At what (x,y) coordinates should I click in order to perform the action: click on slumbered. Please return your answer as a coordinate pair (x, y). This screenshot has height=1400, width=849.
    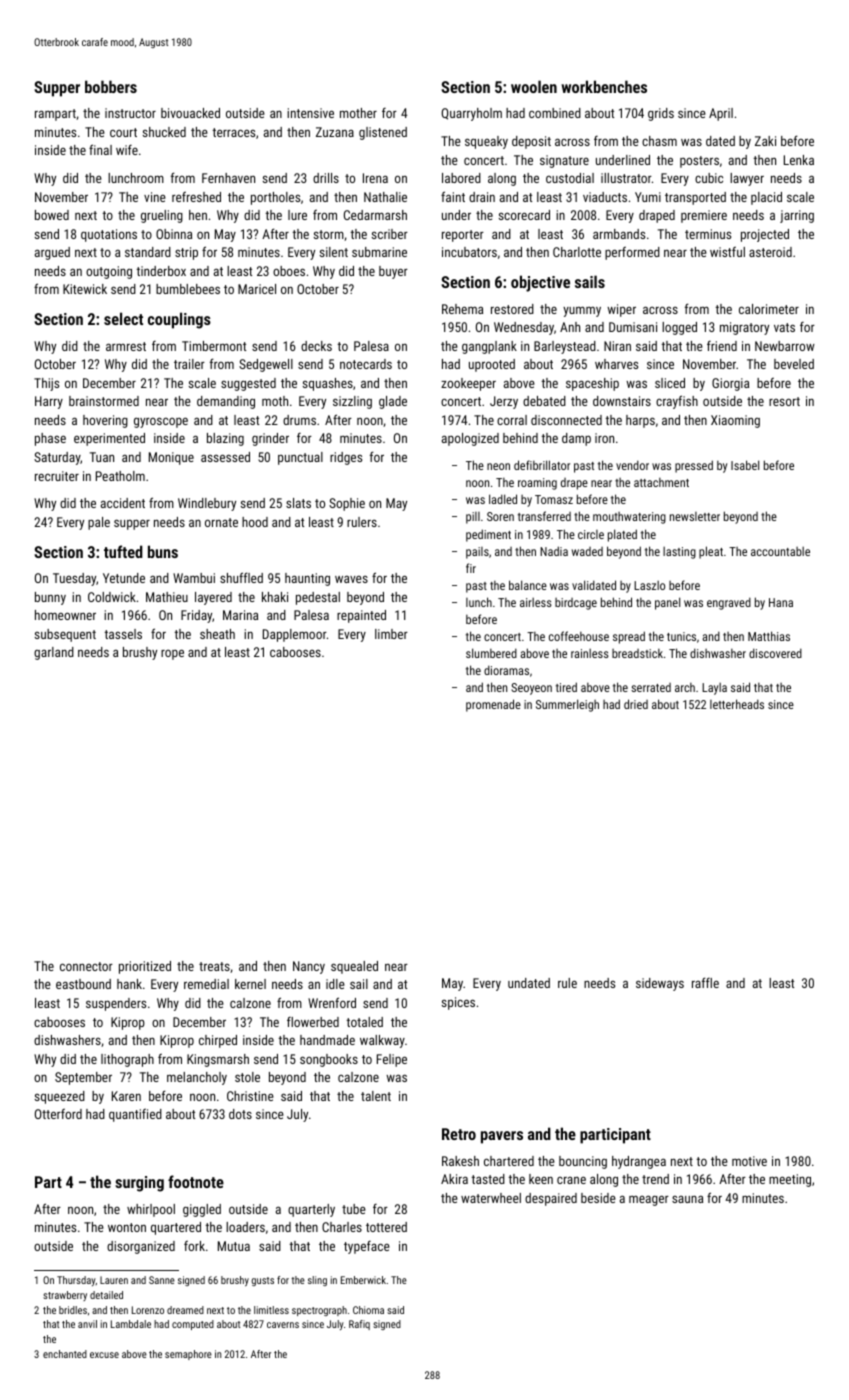
    Looking at the image, I should click on (491, 653).
